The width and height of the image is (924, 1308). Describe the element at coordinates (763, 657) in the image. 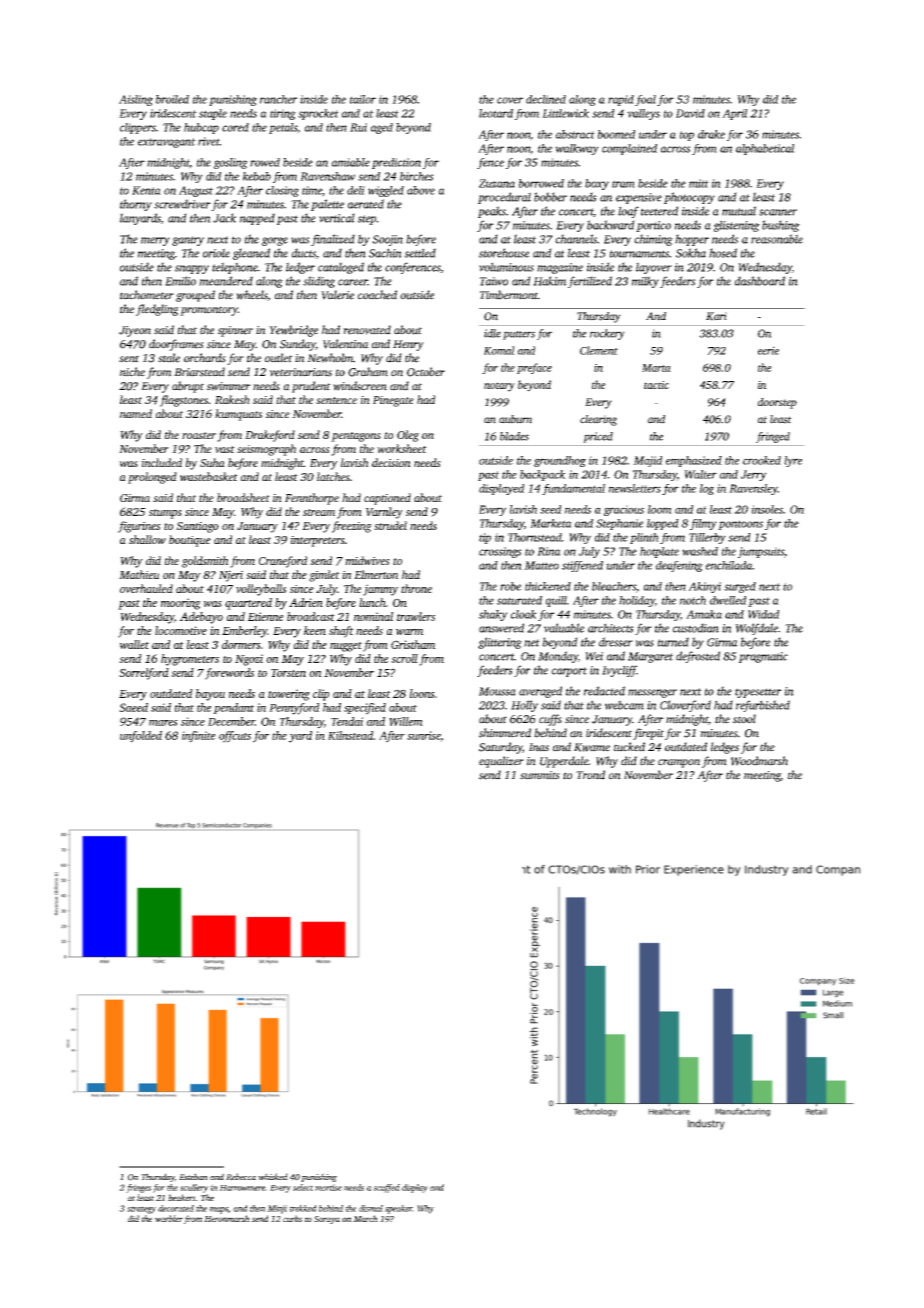

I see `pragmatic` at that location.
